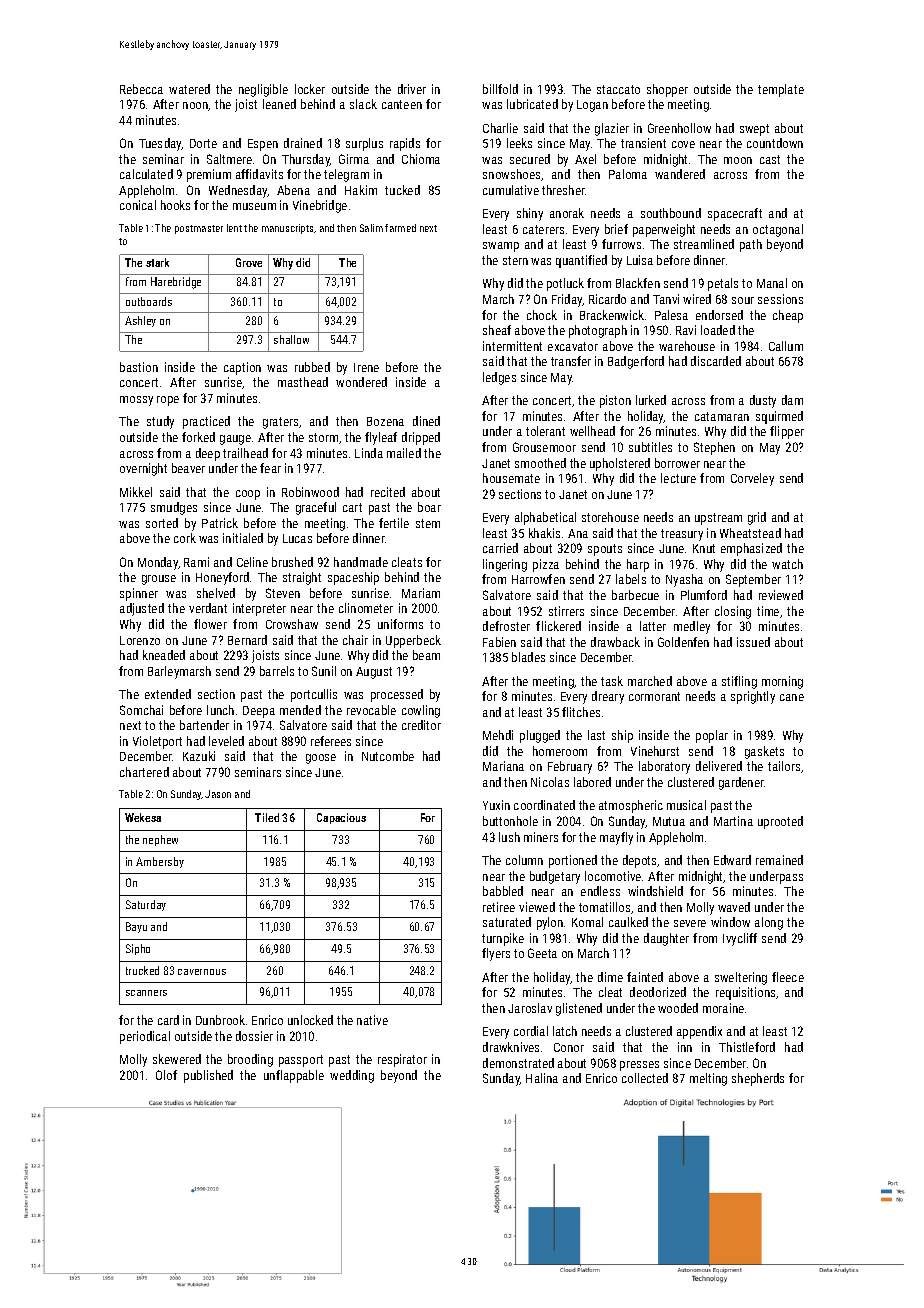  Describe the element at coordinates (506, 626) in the screenshot. I see `defroster` at that location.
